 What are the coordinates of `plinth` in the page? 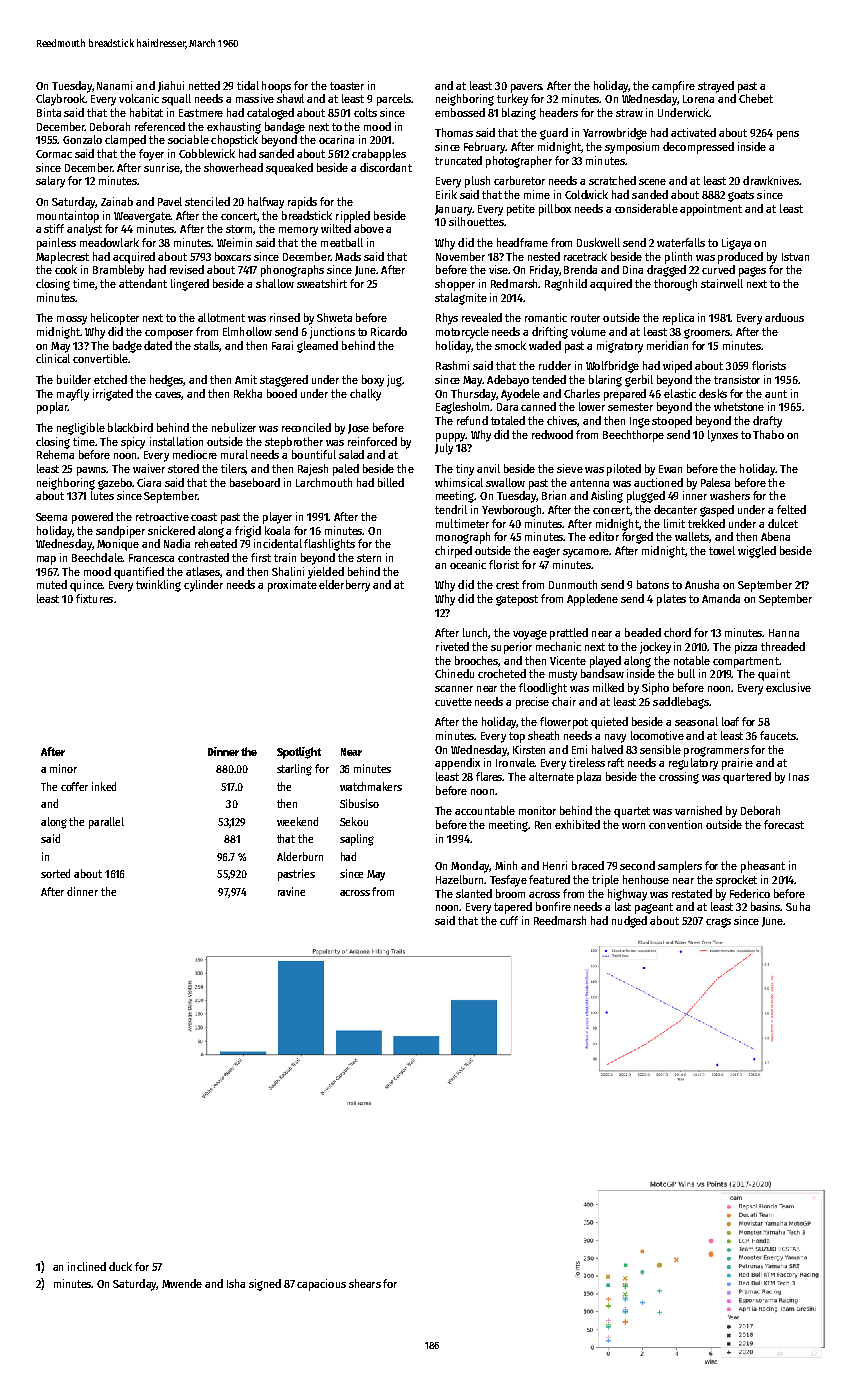 It's located at (678, 258).
